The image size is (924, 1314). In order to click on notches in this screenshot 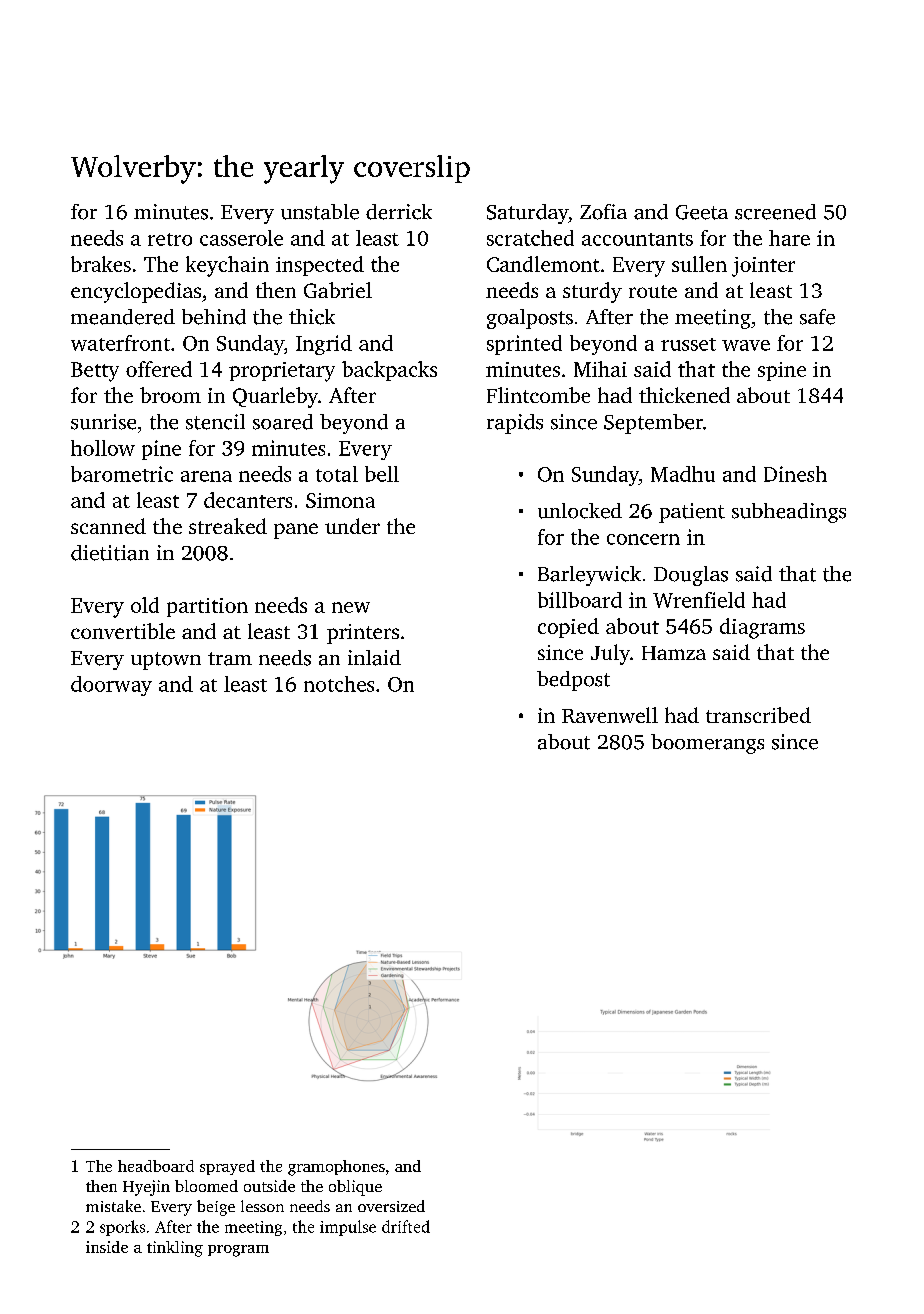, I will do `click(339, 684)`.
